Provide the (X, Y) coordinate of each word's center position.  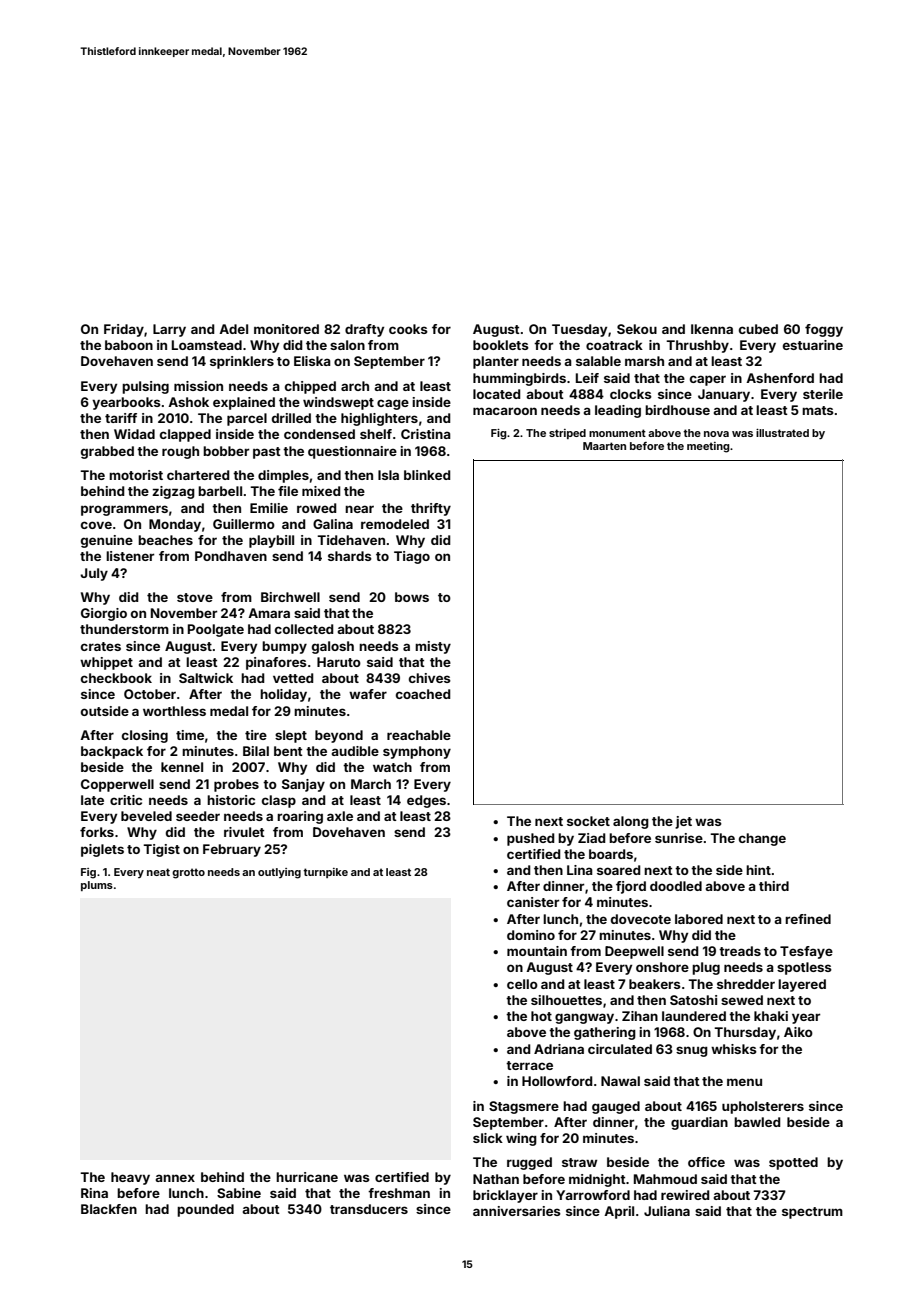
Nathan (496, 1179)
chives (430, 678)
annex (175, 1178)
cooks (408, 329)
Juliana (667, 1211)
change (762, 839)
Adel (233, 329)
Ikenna (712, 329)
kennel (182, 767)
